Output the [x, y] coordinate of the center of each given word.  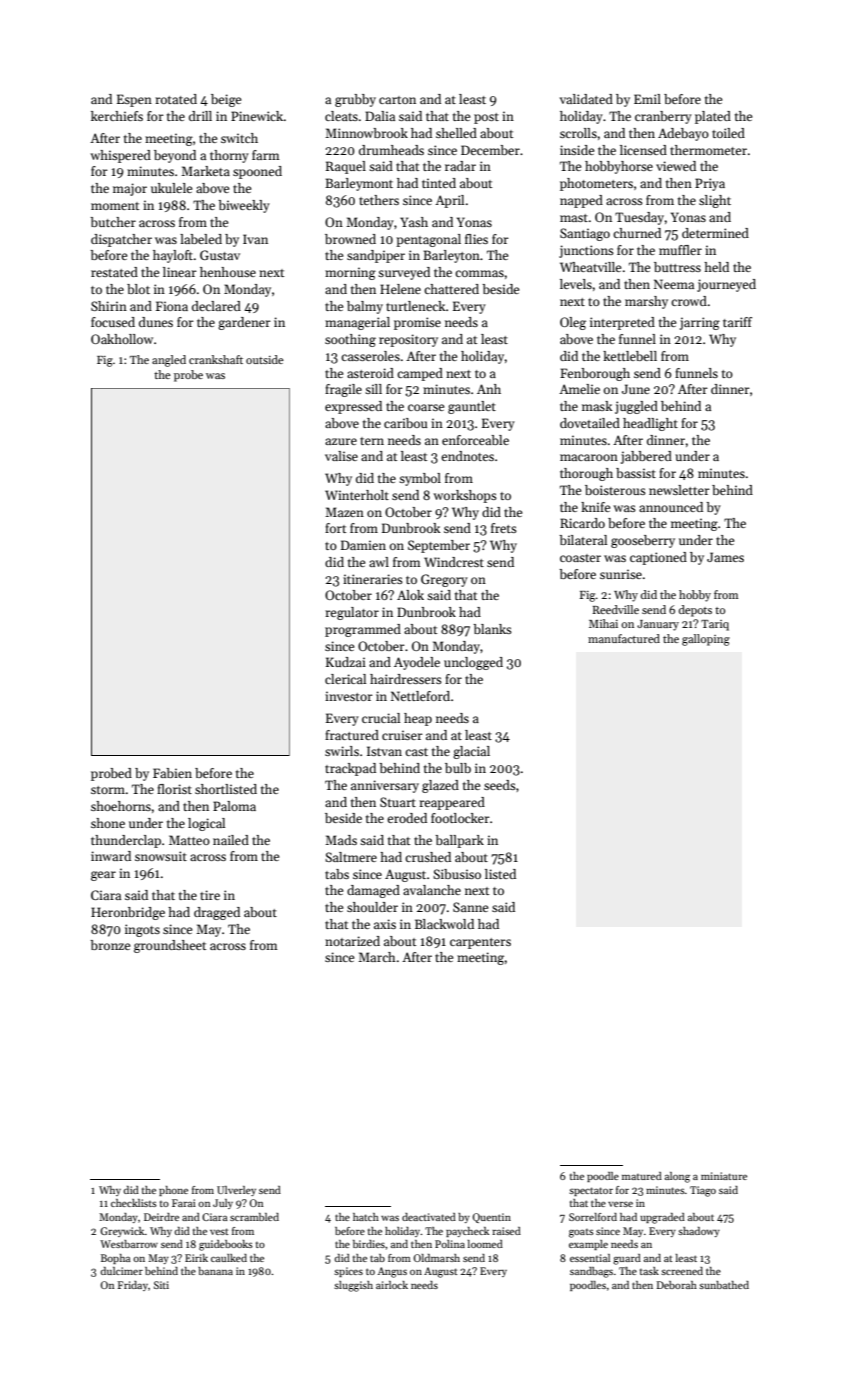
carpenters [480, 943]
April [449, 201]
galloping [706, 640]
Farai [184, 1203]
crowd [689, 301]
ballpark [459, 841]
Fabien [172, 773]
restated [114, 272]
